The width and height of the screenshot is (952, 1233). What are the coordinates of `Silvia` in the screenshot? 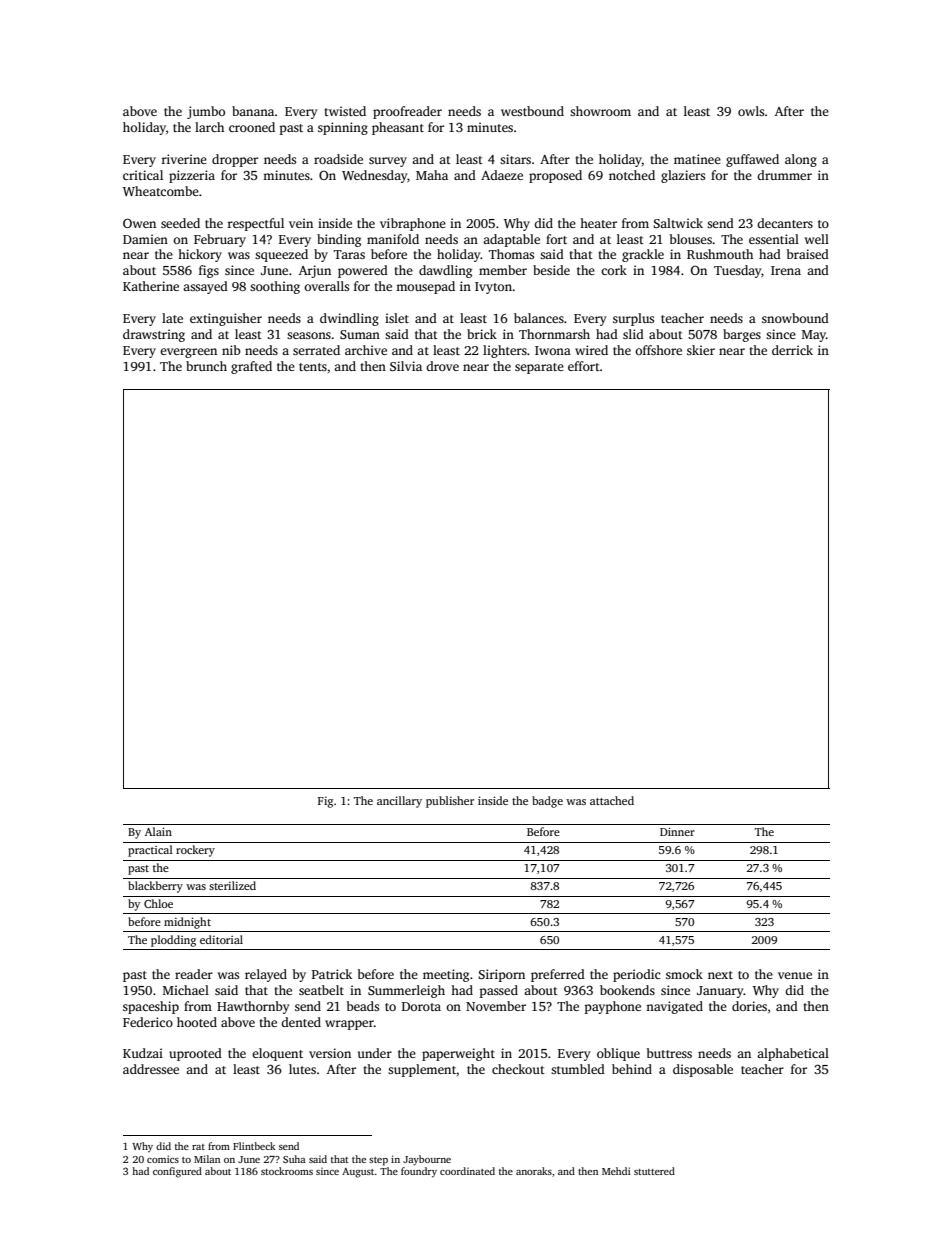 It's located at (406, 366).
